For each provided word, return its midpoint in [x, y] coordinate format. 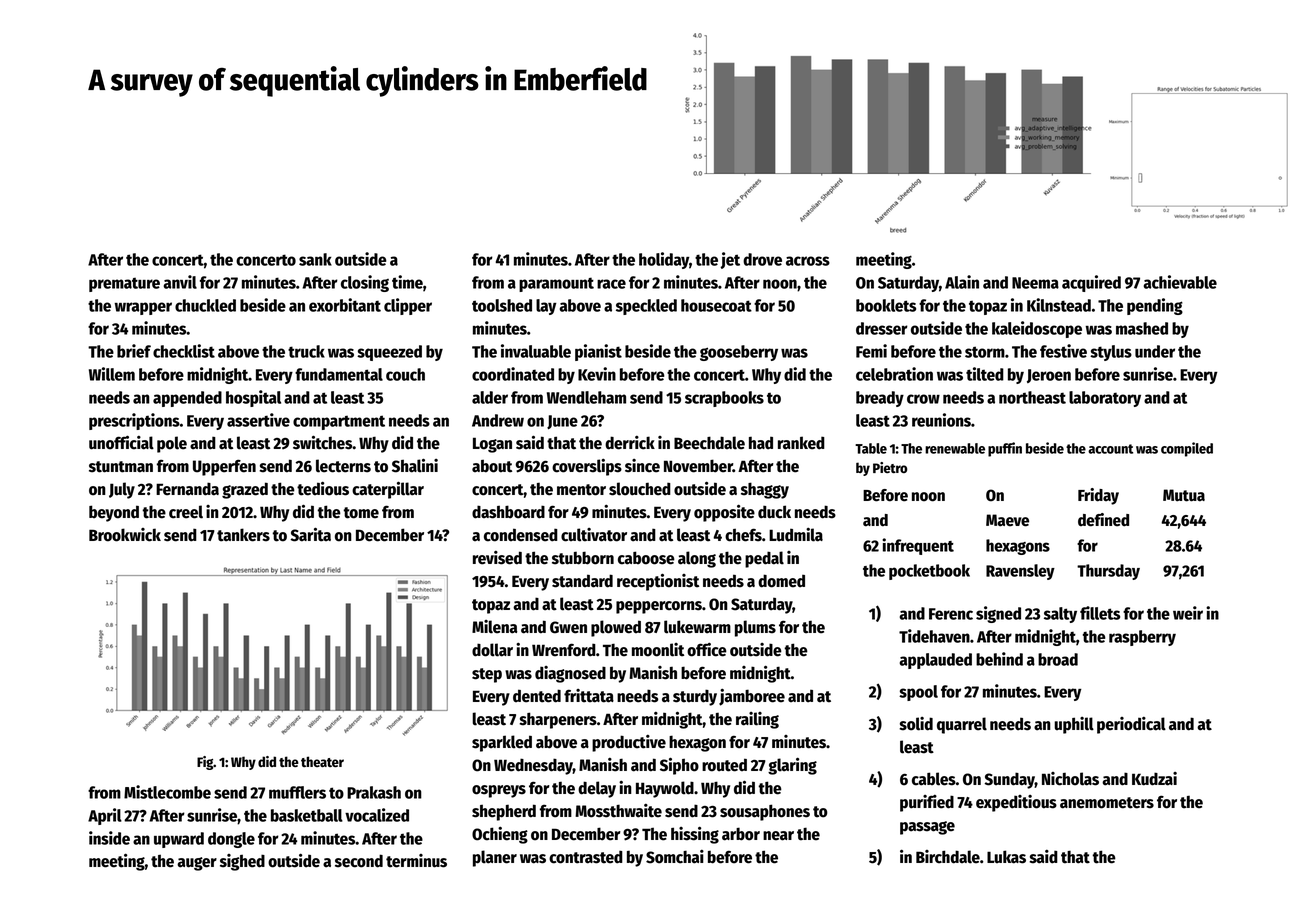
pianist [598, 352]
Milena [495, 627]
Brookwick [125, 535]
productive [629, 743]
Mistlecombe [167, 792]
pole [172, 444]
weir [1188, 613]
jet [730, 260]
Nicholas [1070, 779]
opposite [724, 513]
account [1110, 449]
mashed [1142, 328]
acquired [1091, 283]
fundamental [339, 374]
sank [315, 259]
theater [322, 761]
